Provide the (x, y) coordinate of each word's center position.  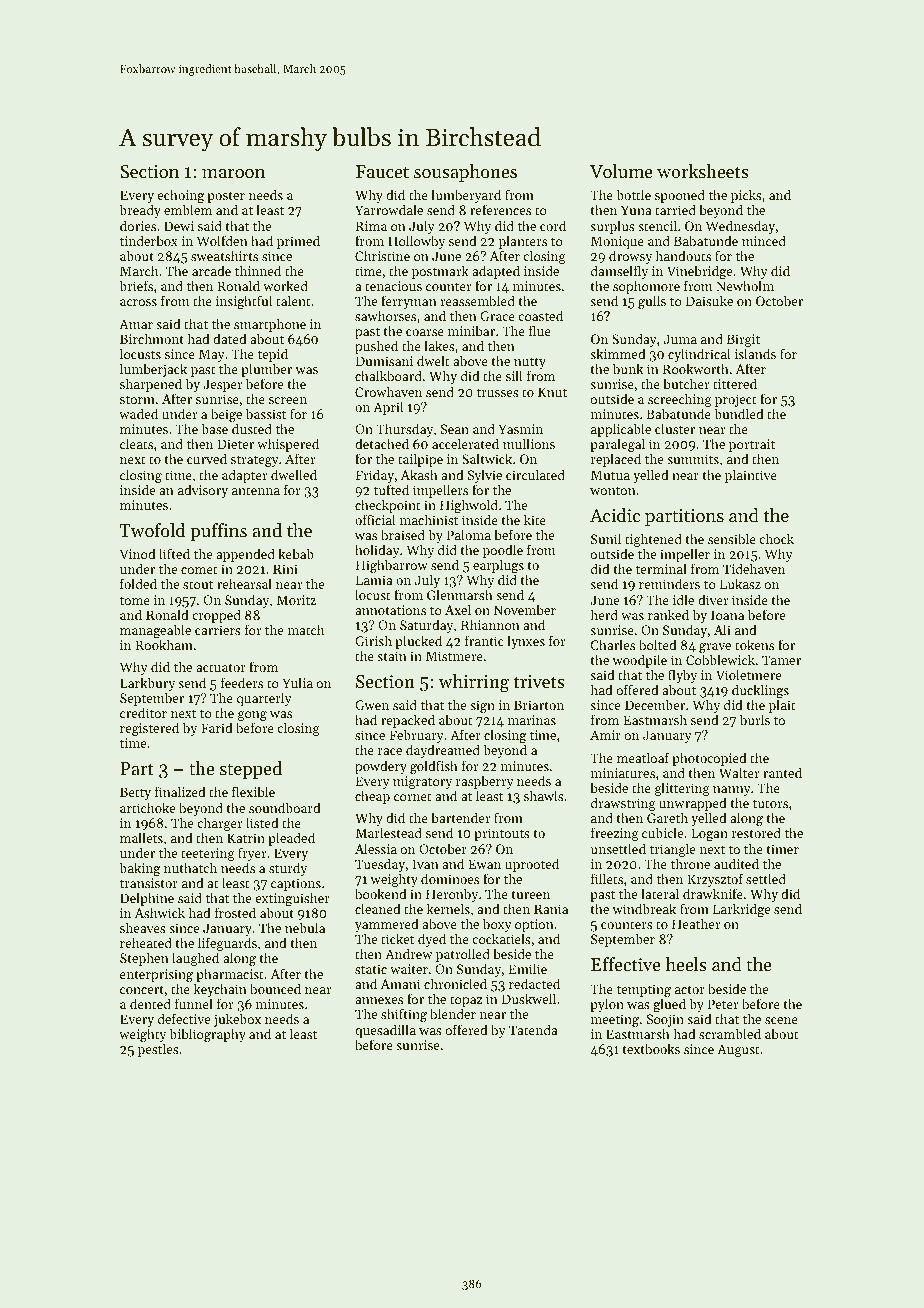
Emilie (528, 968)
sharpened (151, 385)
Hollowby (416, 242)
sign (482, 706)
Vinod (137, 553)
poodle (503, 551)
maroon (233, 173)
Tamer (781, 660)
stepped (251, 770)
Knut (552, 392)
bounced (275, 988)
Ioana (727, 615)
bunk (628, 368)
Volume (621, 171)
